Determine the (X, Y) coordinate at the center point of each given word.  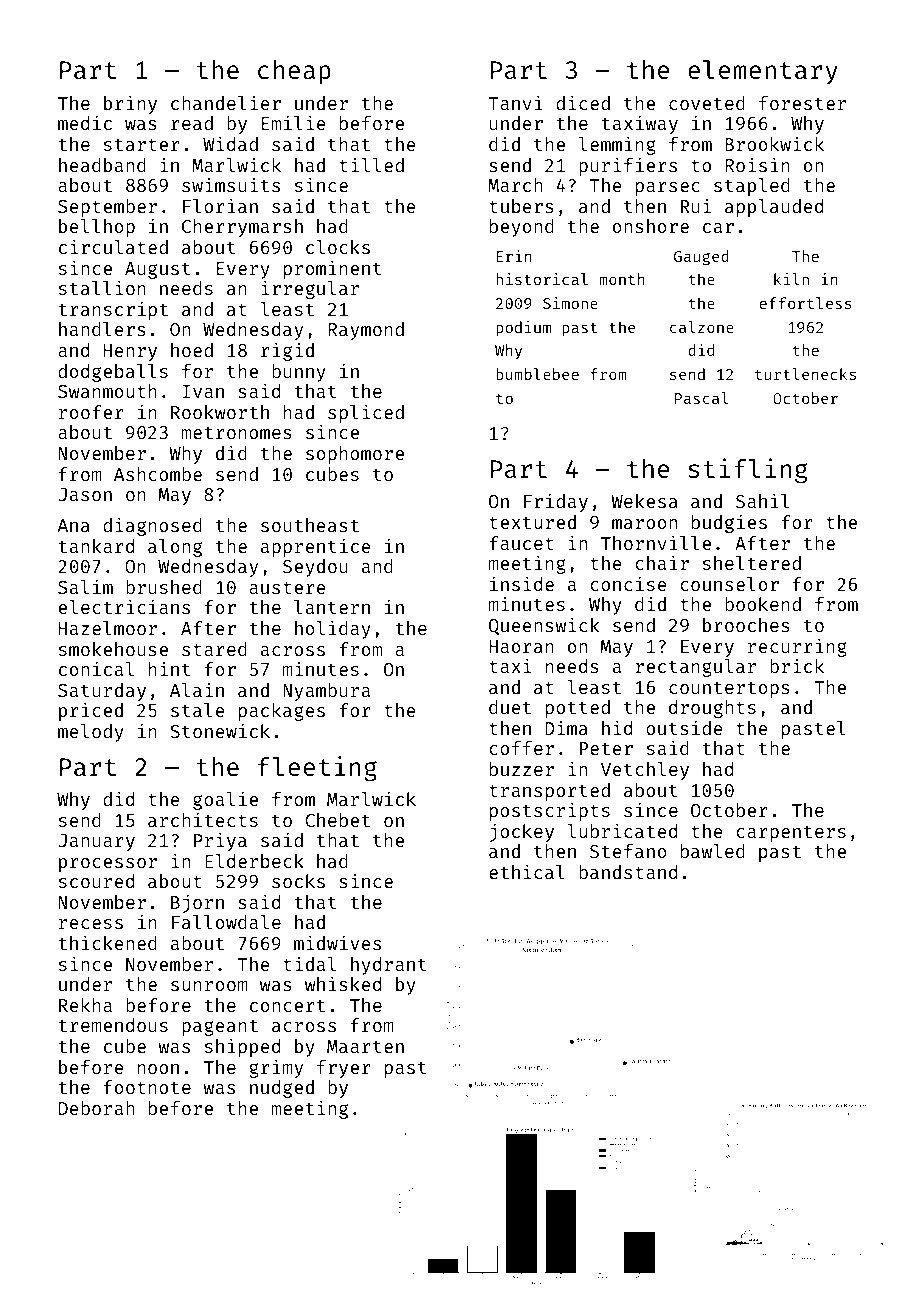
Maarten (365, 1046)
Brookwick (774, 143)
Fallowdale (226, 922)
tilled (371, 164)
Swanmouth (107, 391)
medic (85, 122)
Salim (85, 586)
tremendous (113, 1025)
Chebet (337, 820)
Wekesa (644, 501)
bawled (713, 851)
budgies (729, 523)
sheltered (752, 563)
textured (532, 522)
